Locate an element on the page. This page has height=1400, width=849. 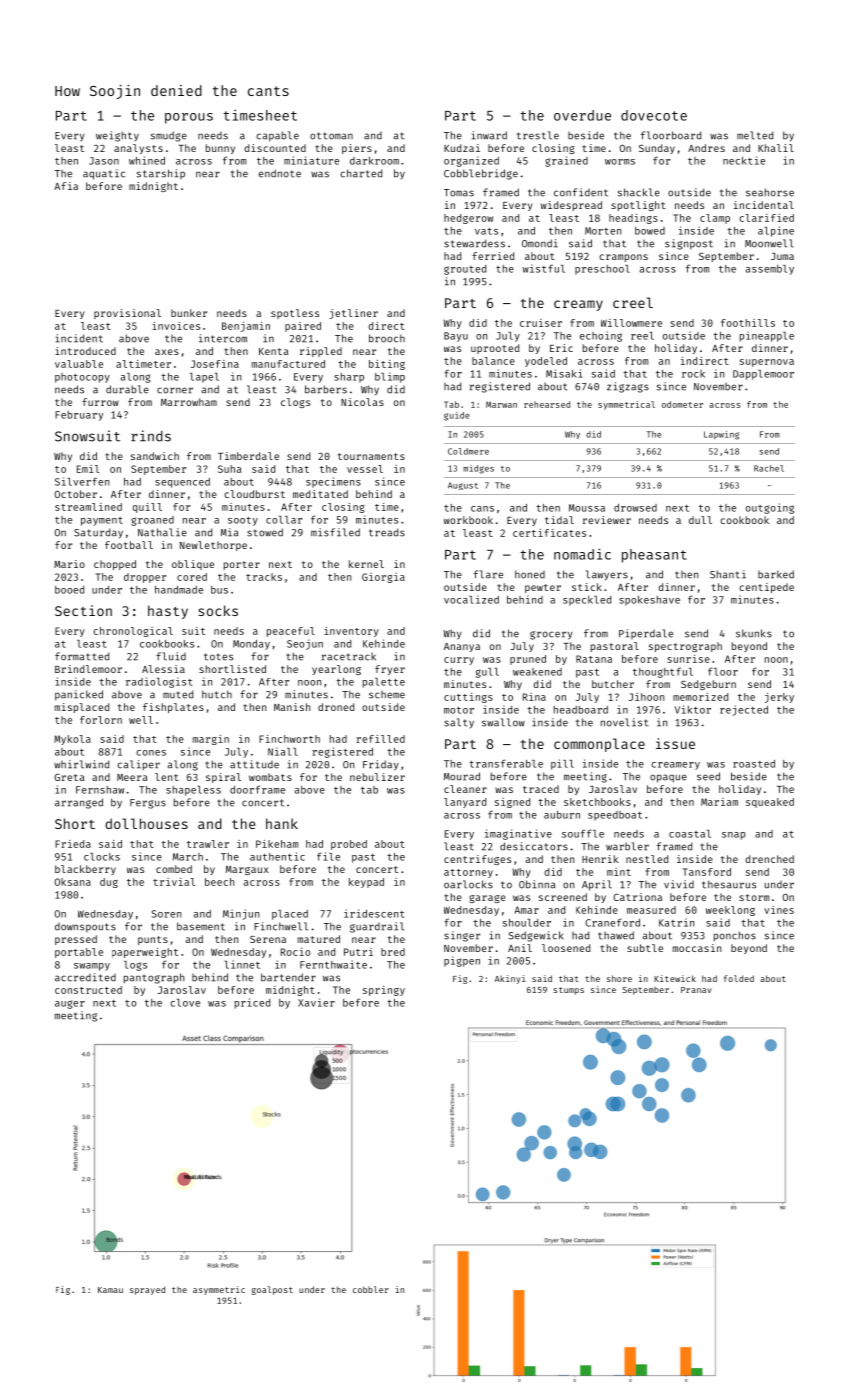
drenched is located at coordinates (769, 859).
